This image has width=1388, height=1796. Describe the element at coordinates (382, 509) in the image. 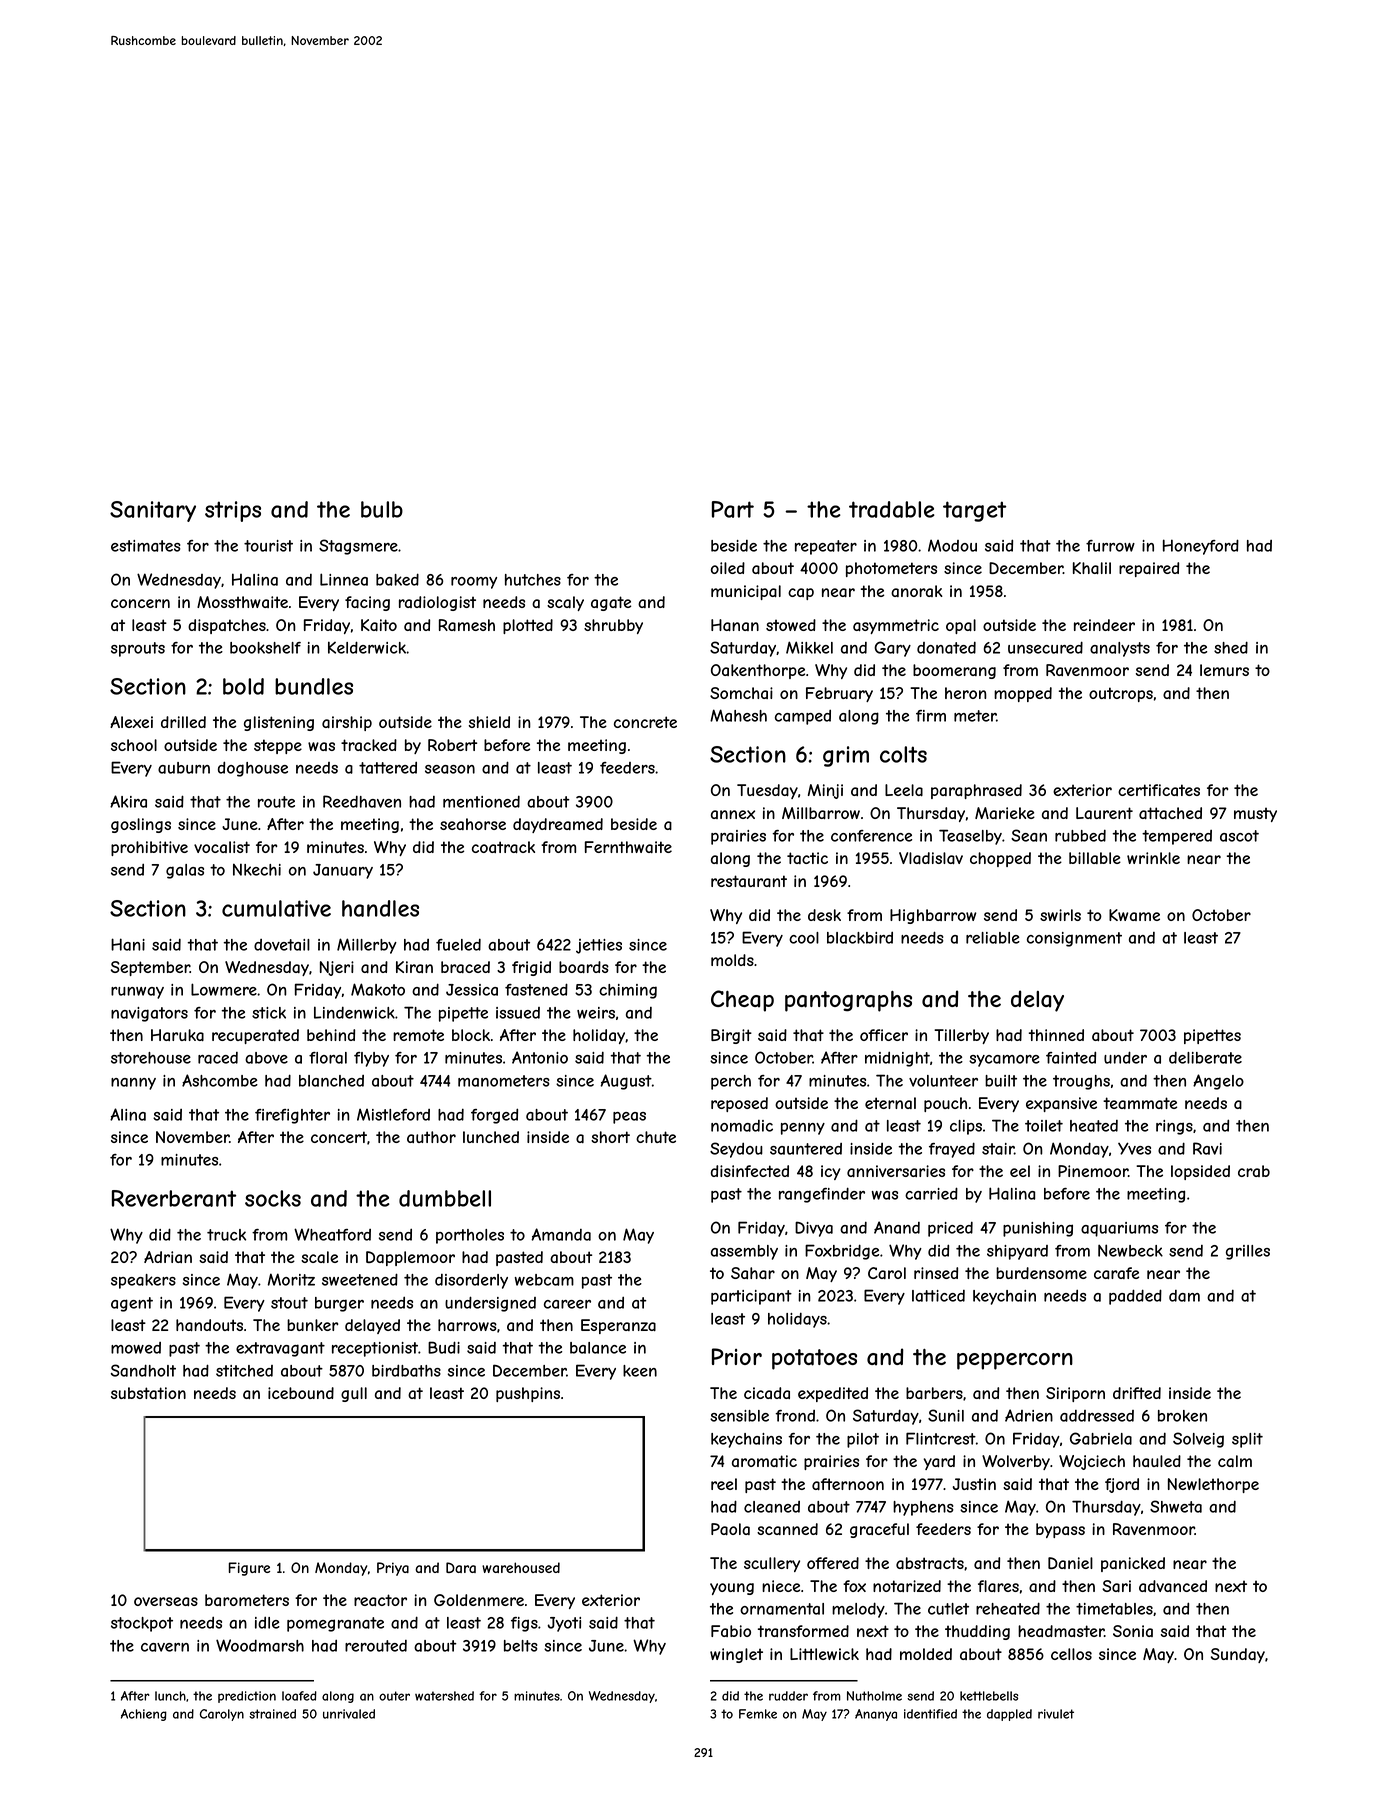

I see `bulb` at that location.
